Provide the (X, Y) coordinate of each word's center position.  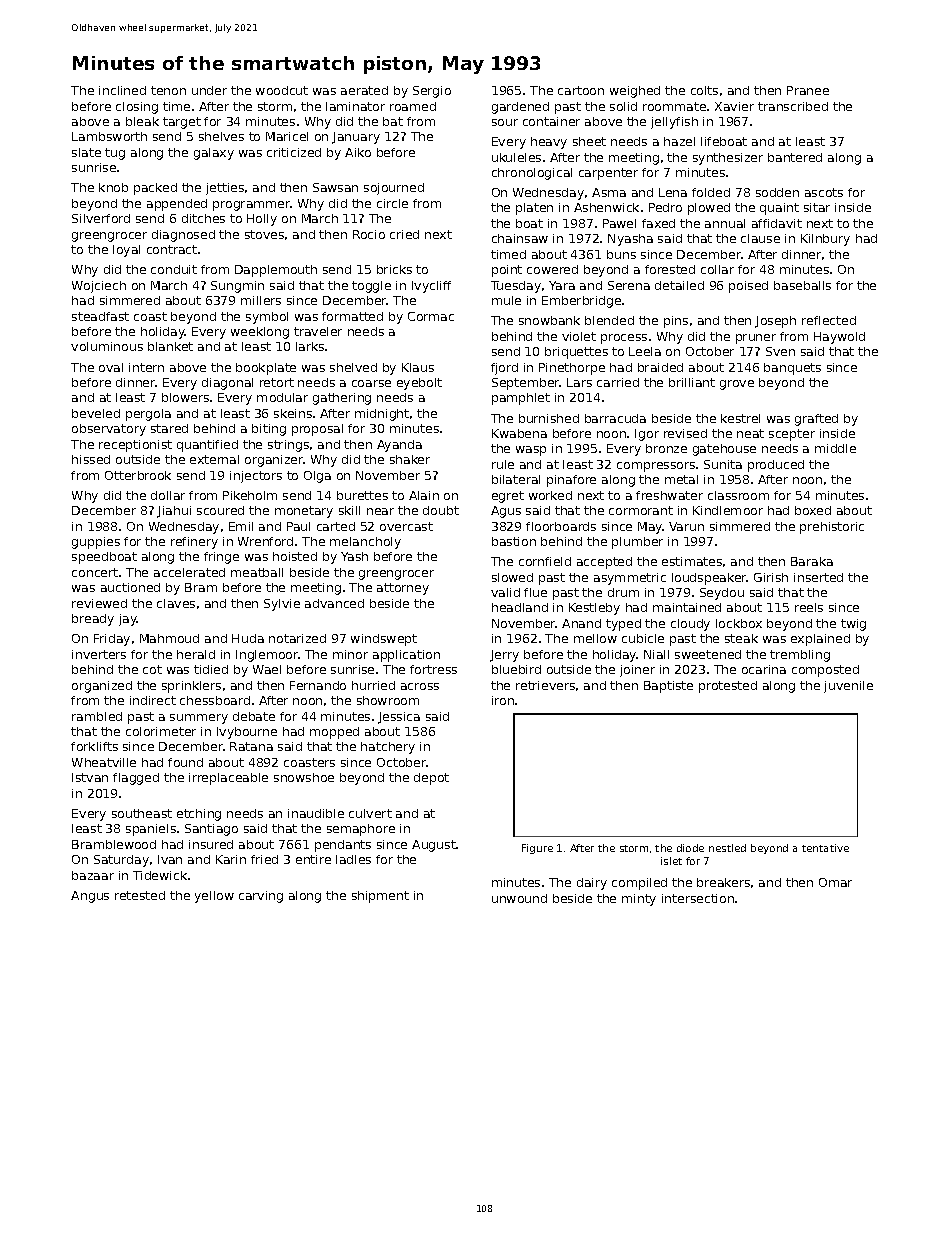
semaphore (361, 830)
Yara (562, 285)
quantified (207, 446)
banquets (792, 369)
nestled (727, 848)
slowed (512, 577)
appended (177, 205)
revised (685, 433)
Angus (90, 897)
